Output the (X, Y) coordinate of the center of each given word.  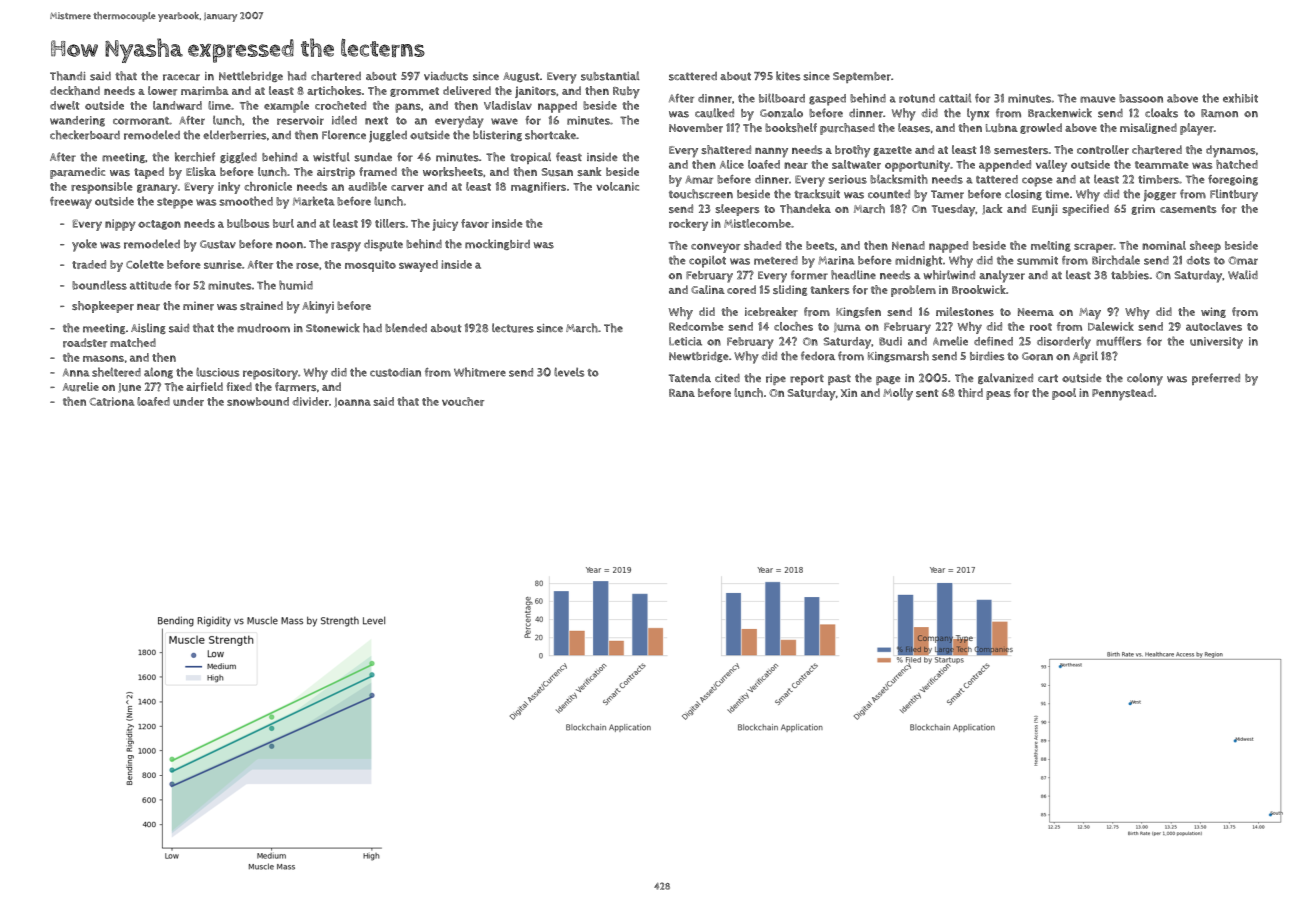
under (188, 401)
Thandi (68, 76)
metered (776, 260)
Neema (1036, 312)
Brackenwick (1060, 113)
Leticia (685, 341)
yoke (84, 245)
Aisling (148, 328)
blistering (497, 135)
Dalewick (1111, 326)
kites (788, 76)
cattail (955, 98)
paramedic (77, 173)
